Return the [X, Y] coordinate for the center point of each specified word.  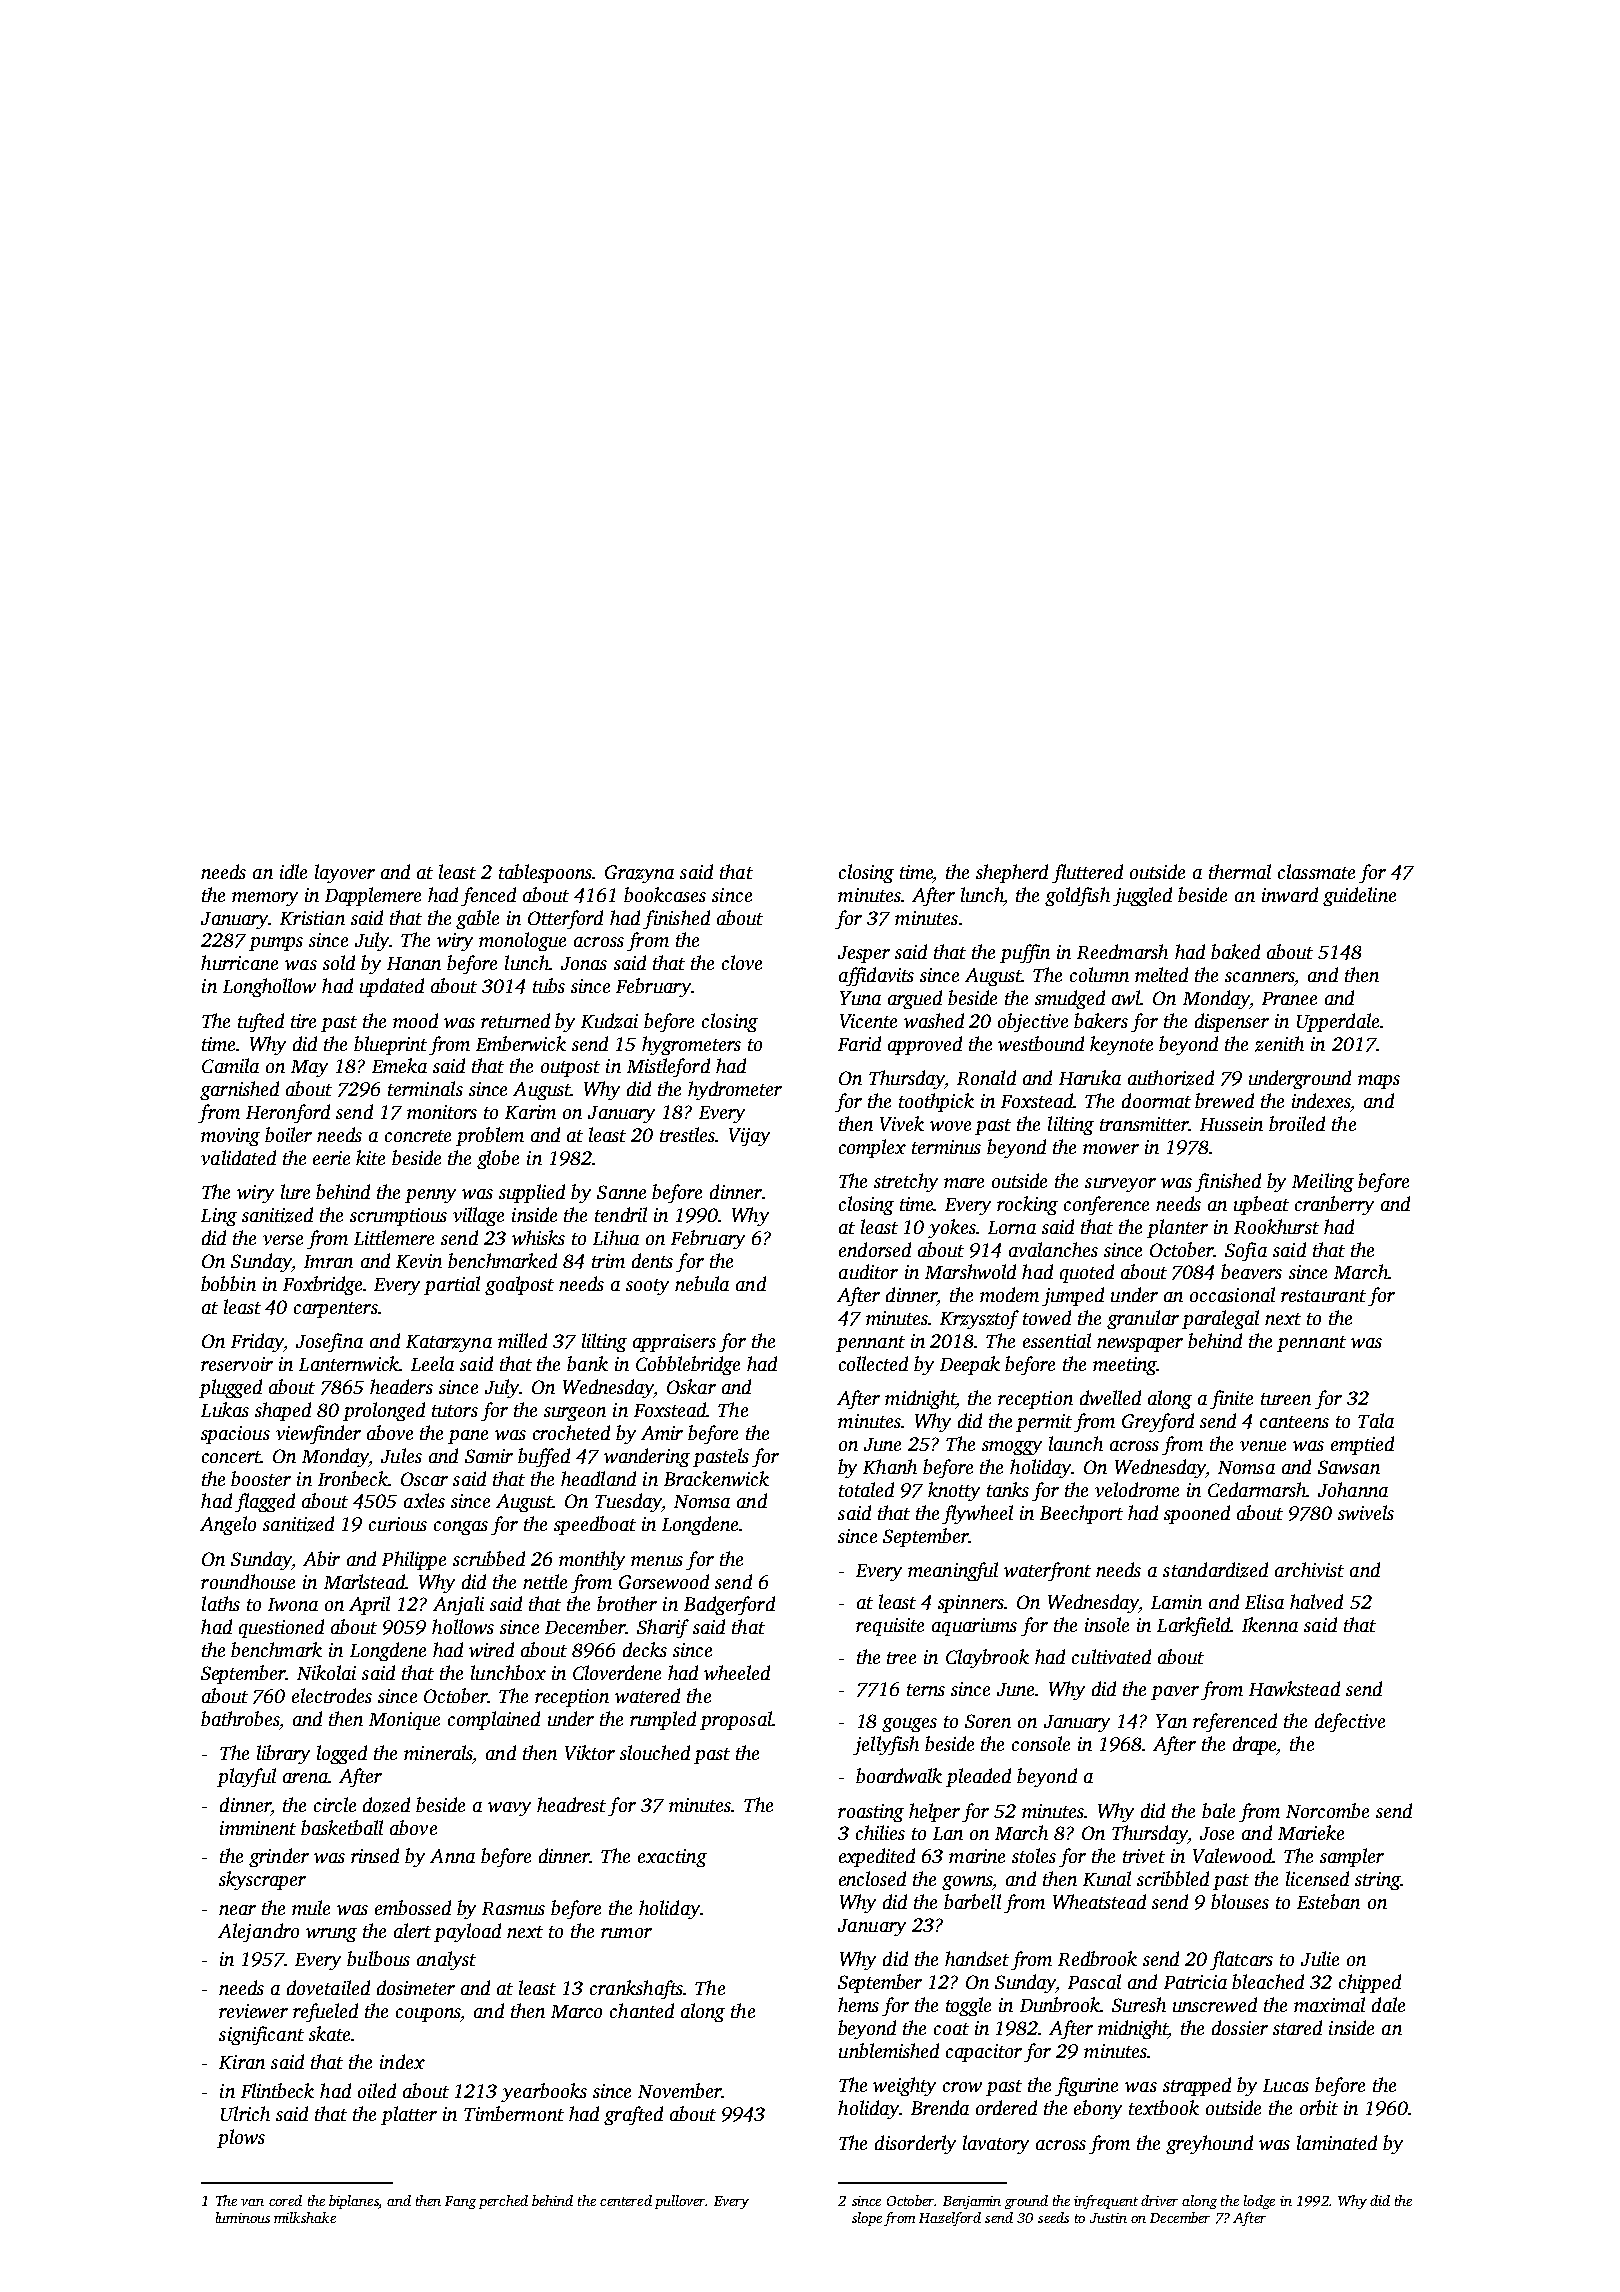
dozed [386, 1805]
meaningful [953, 1571]
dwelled [1110, 1397]
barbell [972, 1901]
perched [503, 2202]
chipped [1370, 1983]
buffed [544, 1457]
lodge [1259, 2202]
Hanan [414, 963]
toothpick [936, 1102]
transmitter [1144, 1124]
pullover [680, 2202]
